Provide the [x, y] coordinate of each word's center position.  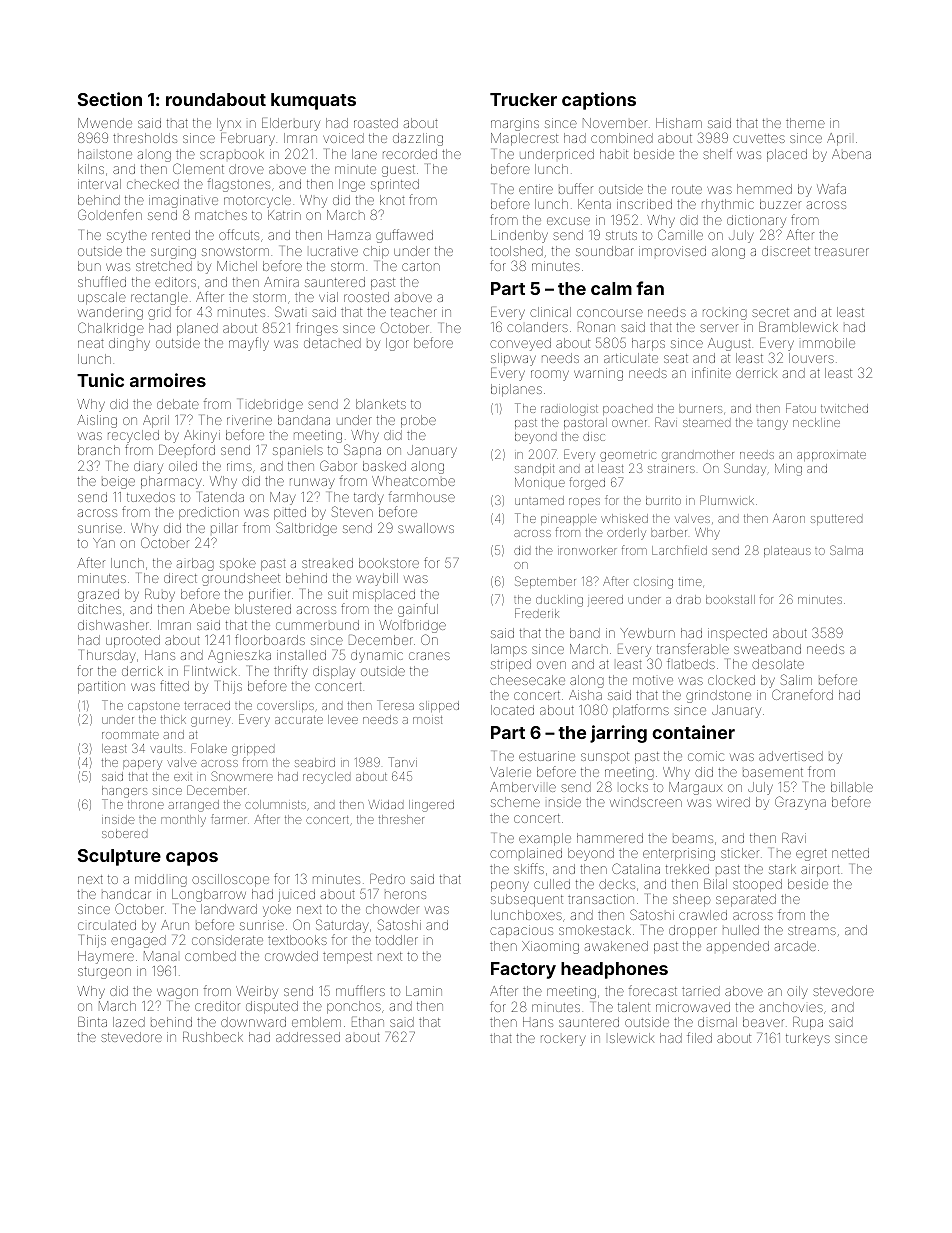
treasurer [842, 251]
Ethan [368, 1022]
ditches [99, 609]
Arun [175, 925]
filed [699, 1037]
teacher [414, 312]
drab [688, 599]
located [512, 710]
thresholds [145, 138]
